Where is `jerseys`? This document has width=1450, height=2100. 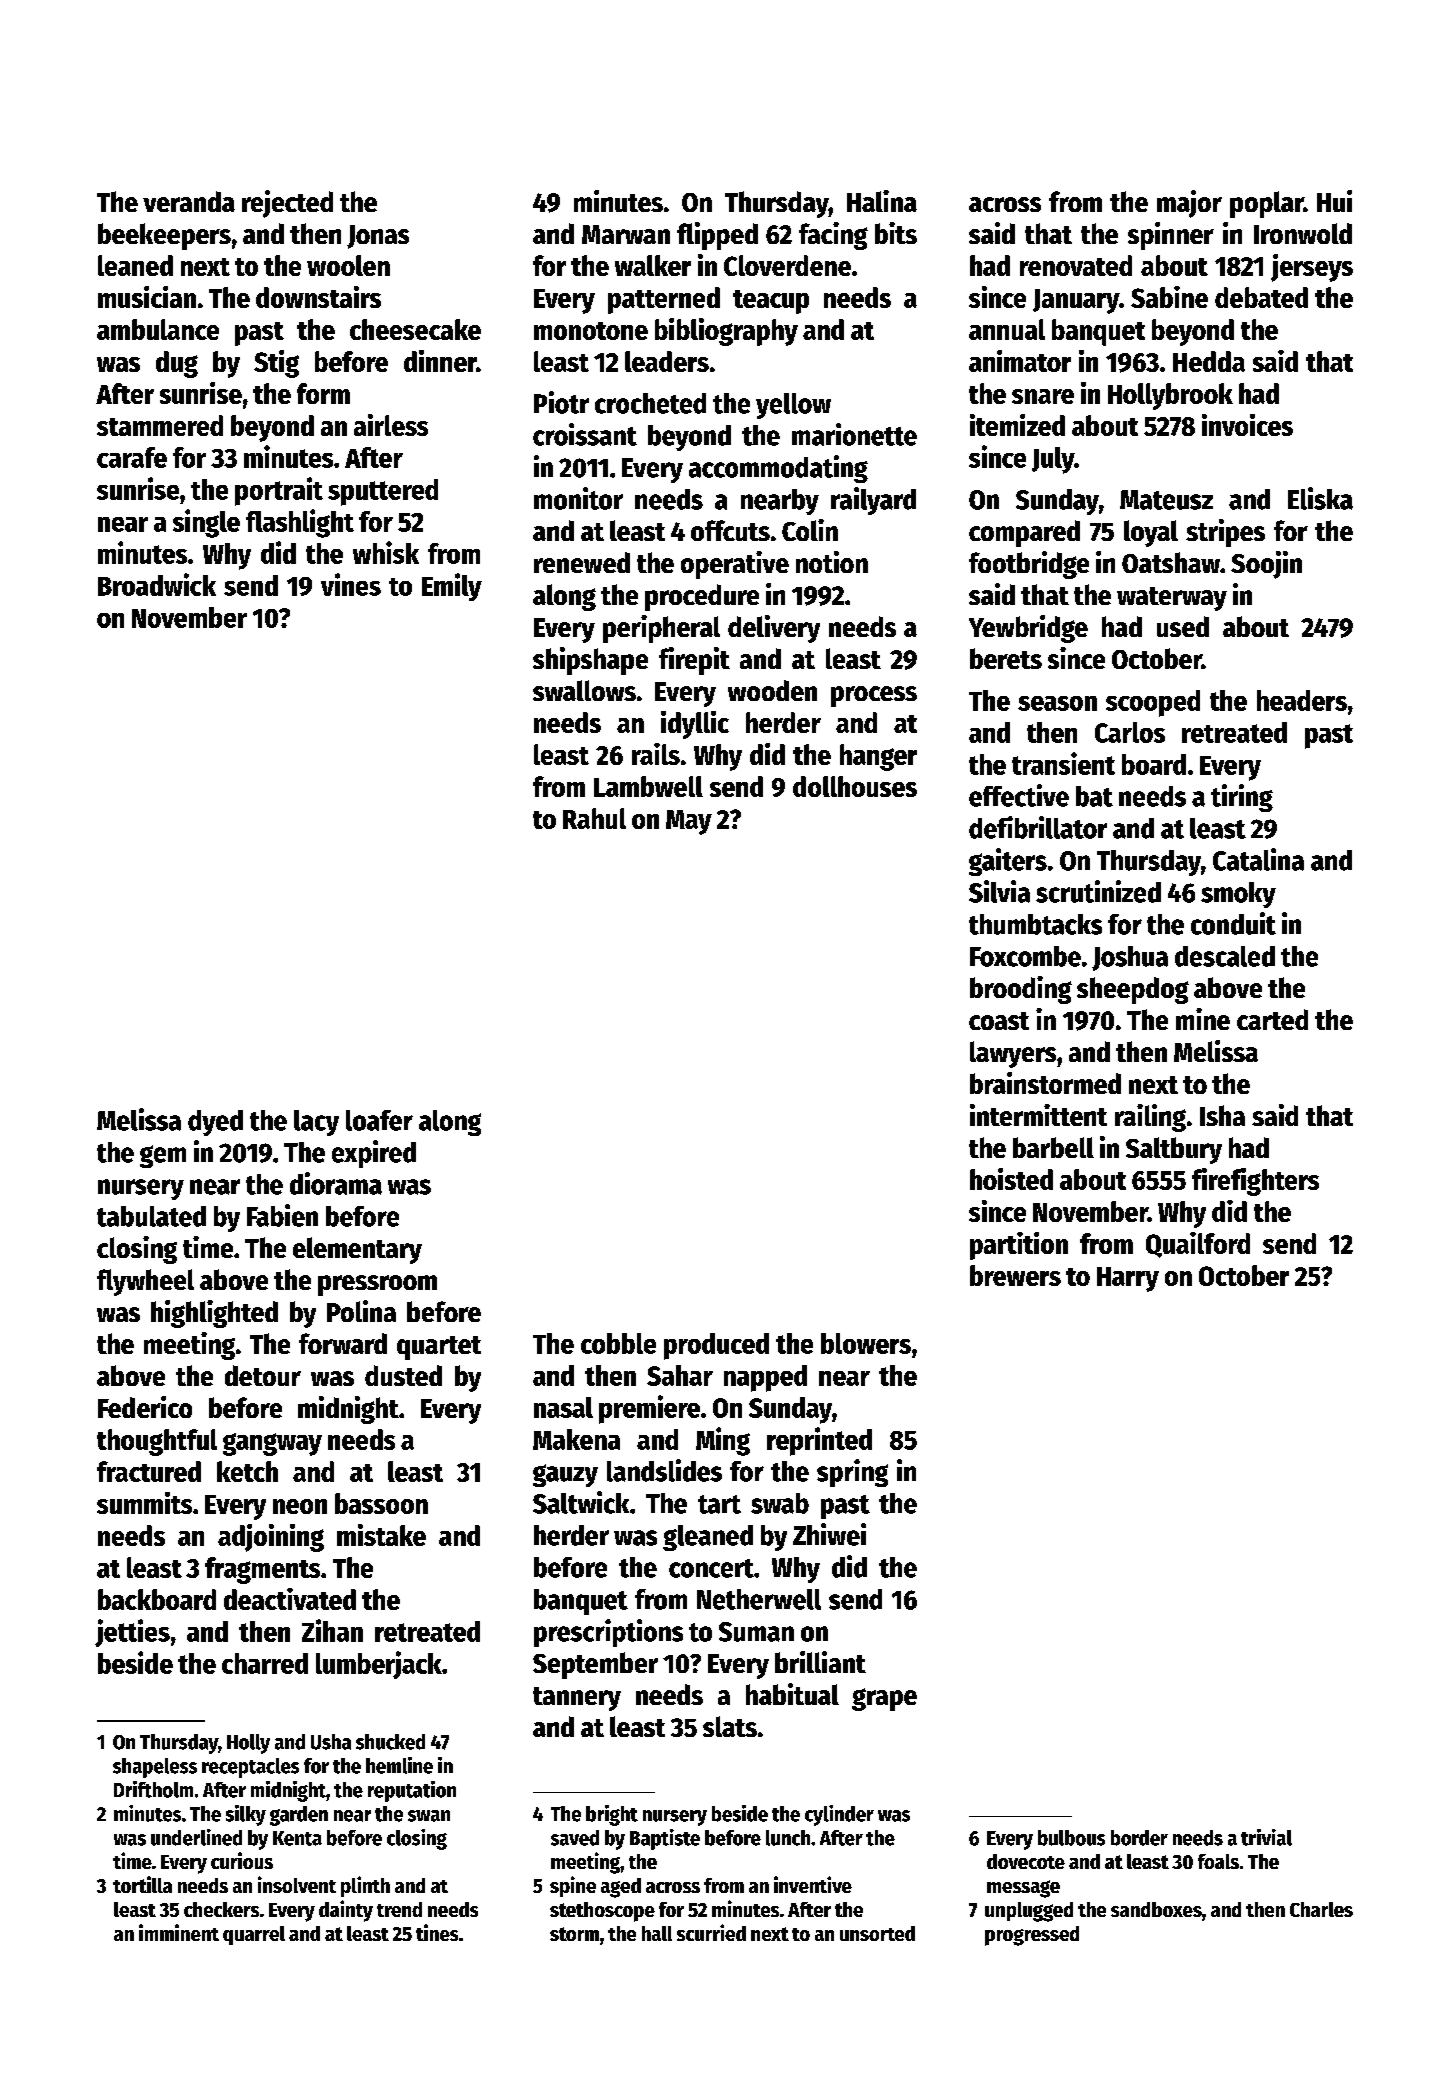 jerseys is located at coordinates (1312, 268).
